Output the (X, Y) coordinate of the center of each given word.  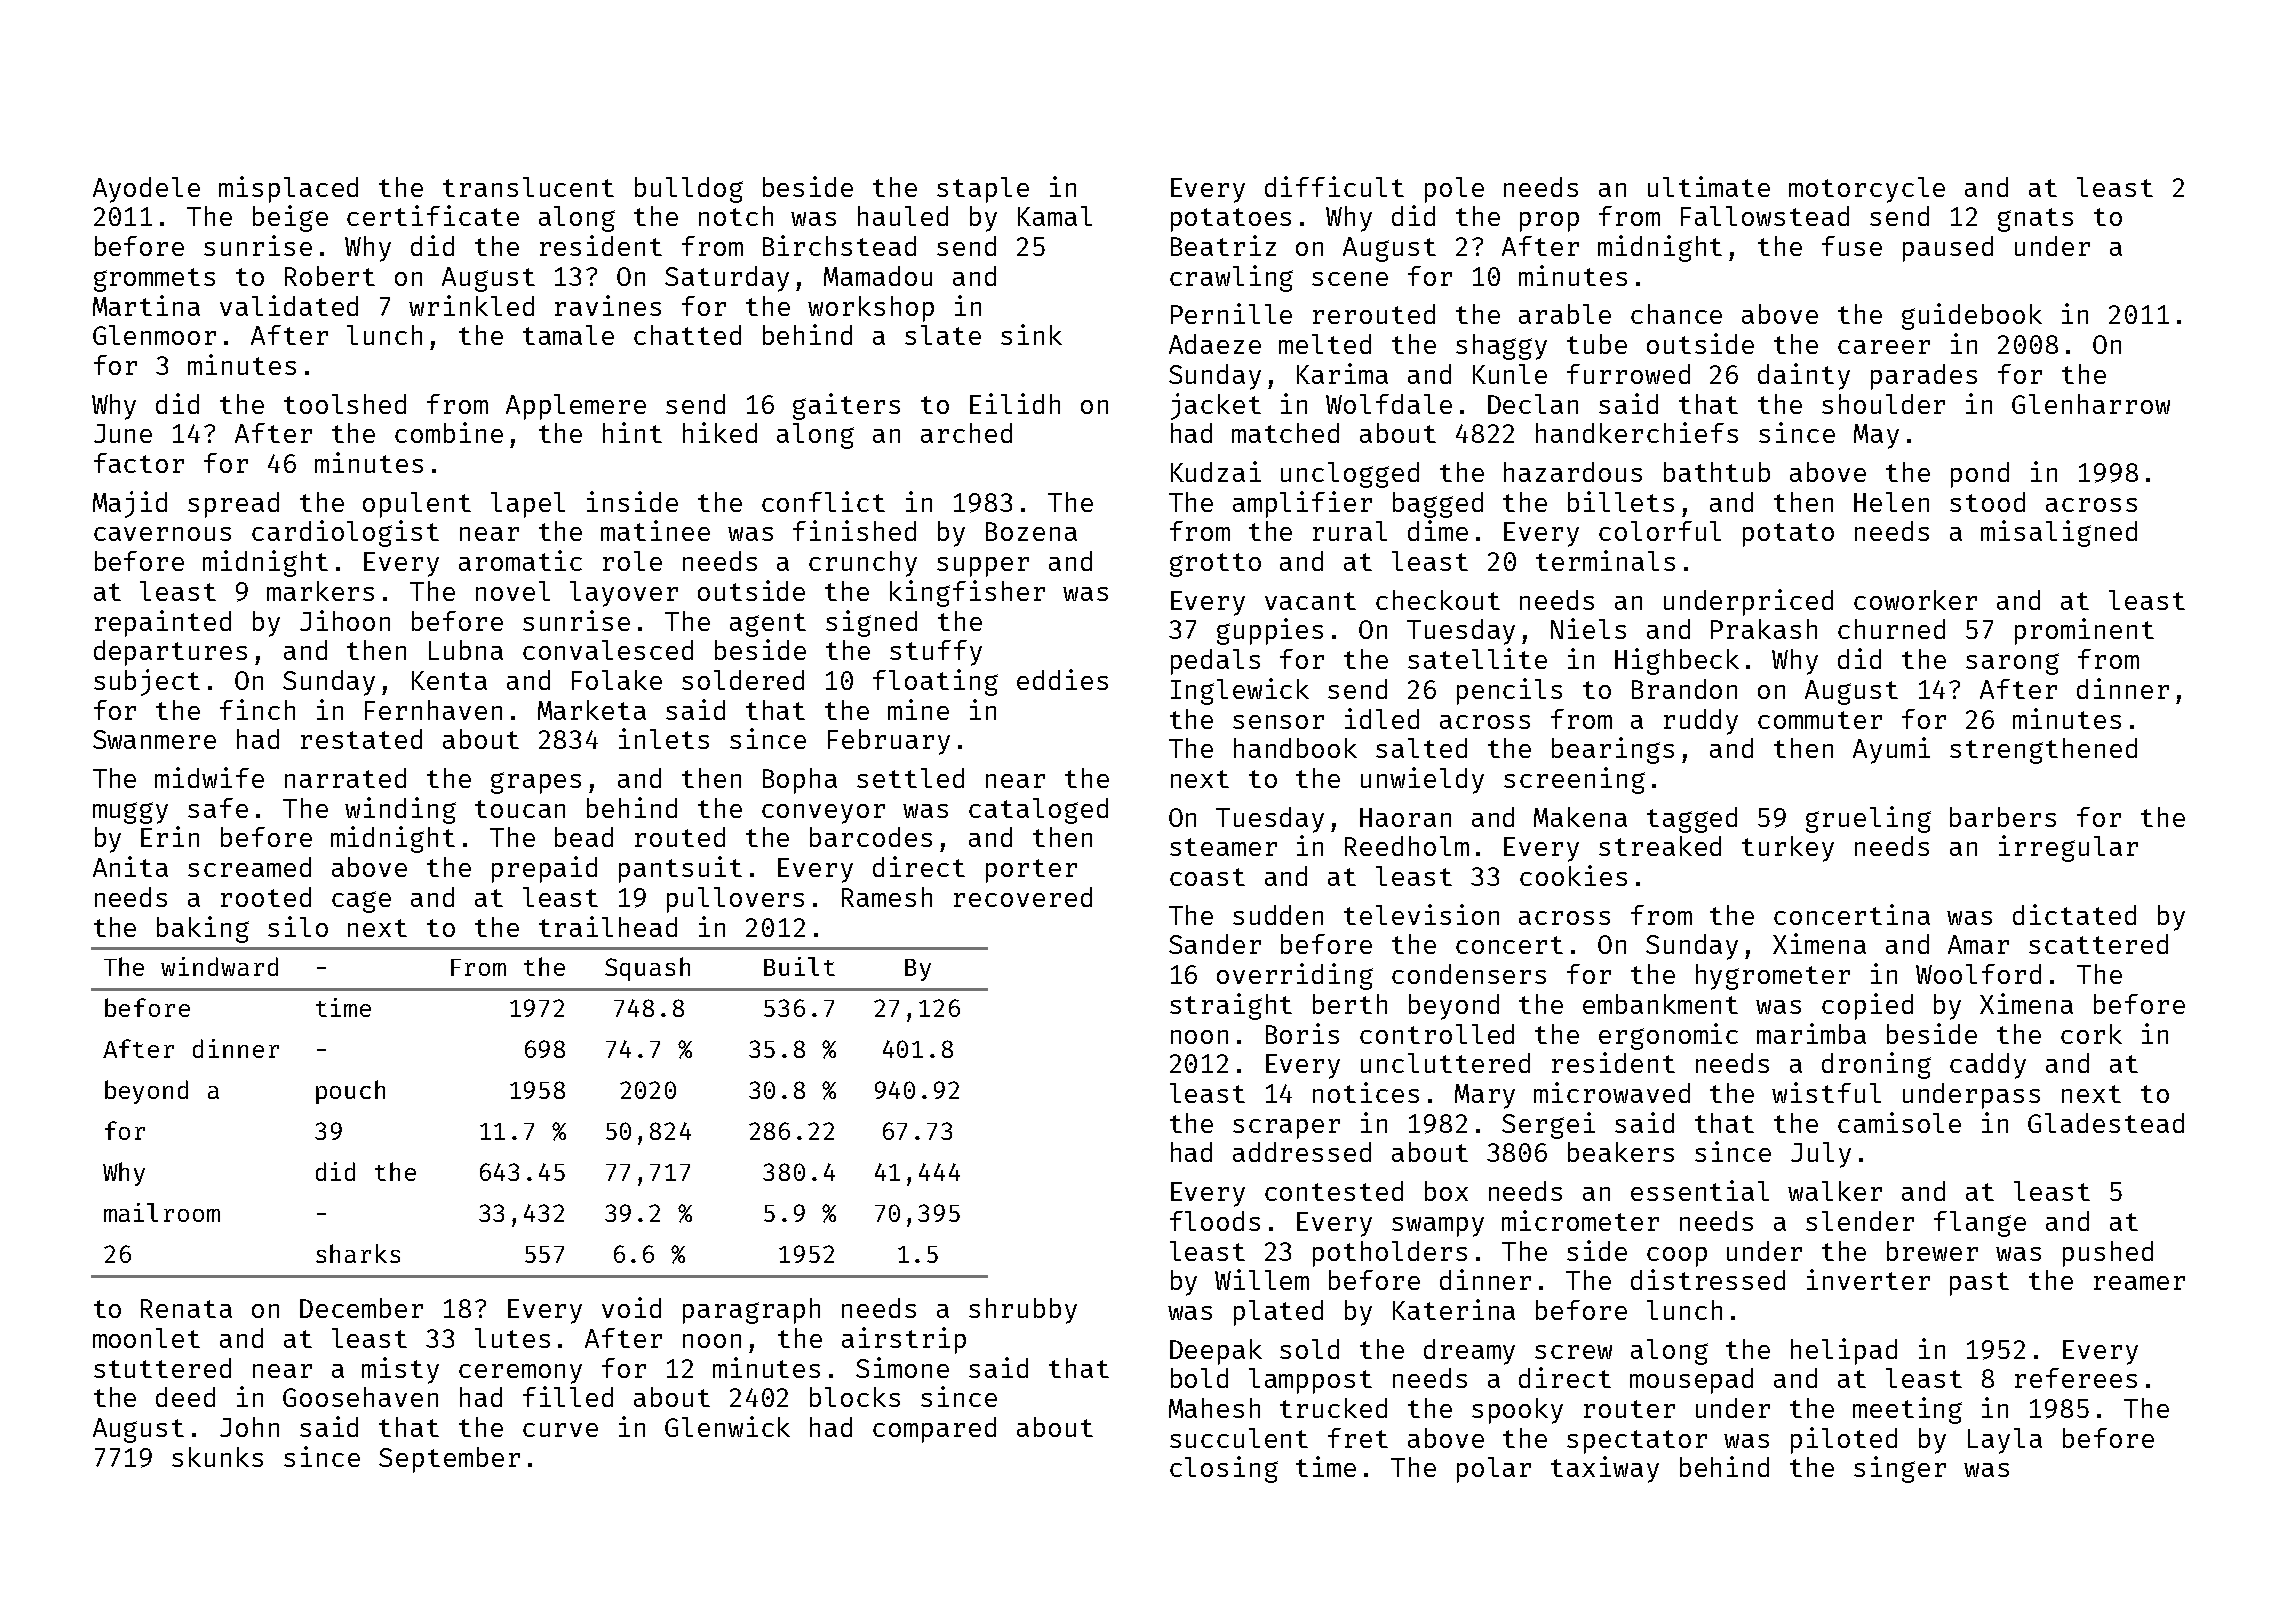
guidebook (1972, 316)
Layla (2005, 1441)
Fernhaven (433, 710)
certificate (433, 215)
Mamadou (878, 276)
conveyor (823, 814)
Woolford (1978, 974)
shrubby (1023, 1311)
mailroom (162, 1212)
